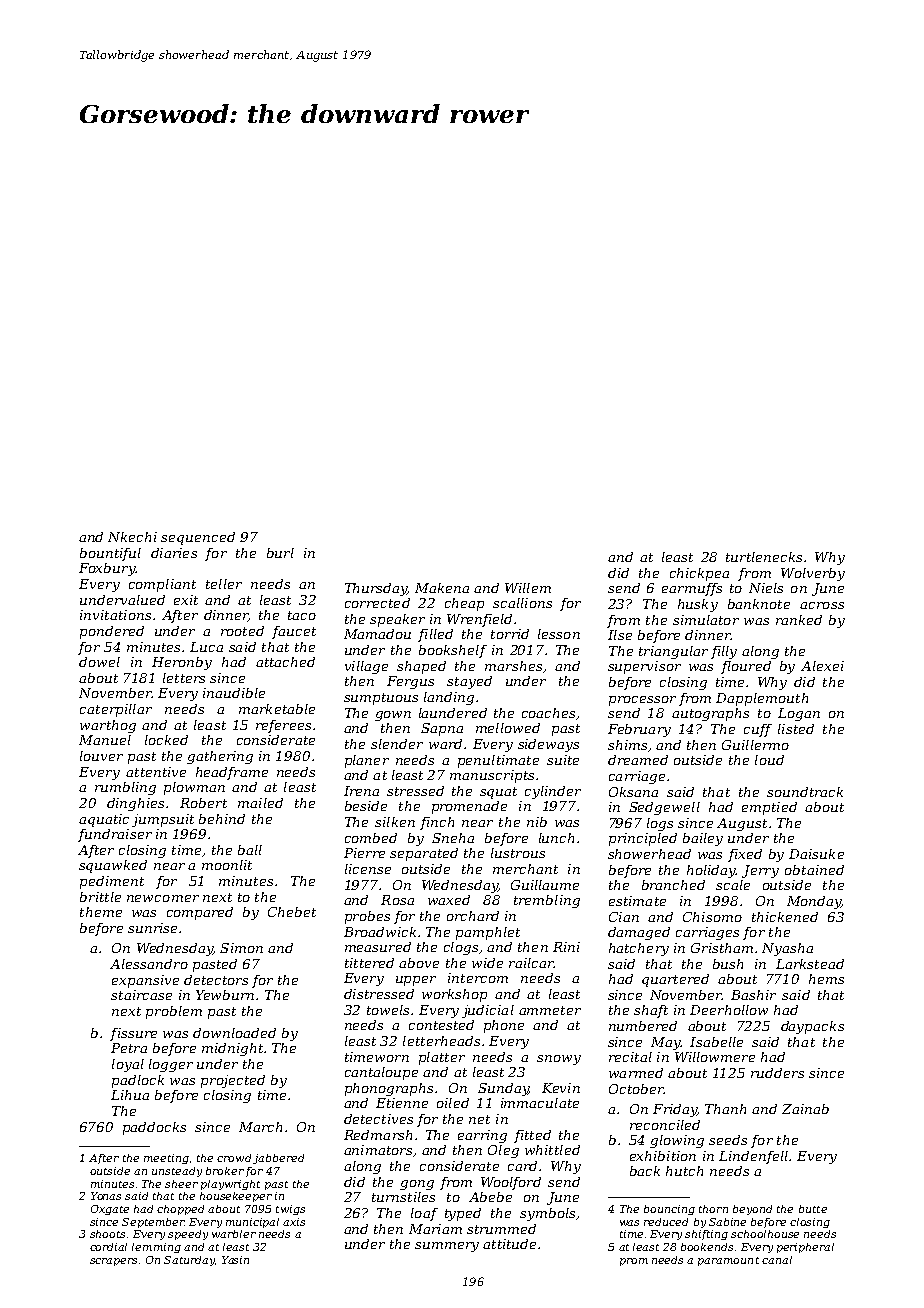  Describe the element at coordinates (777, 1260) in the page. I see `canal` at that location.
